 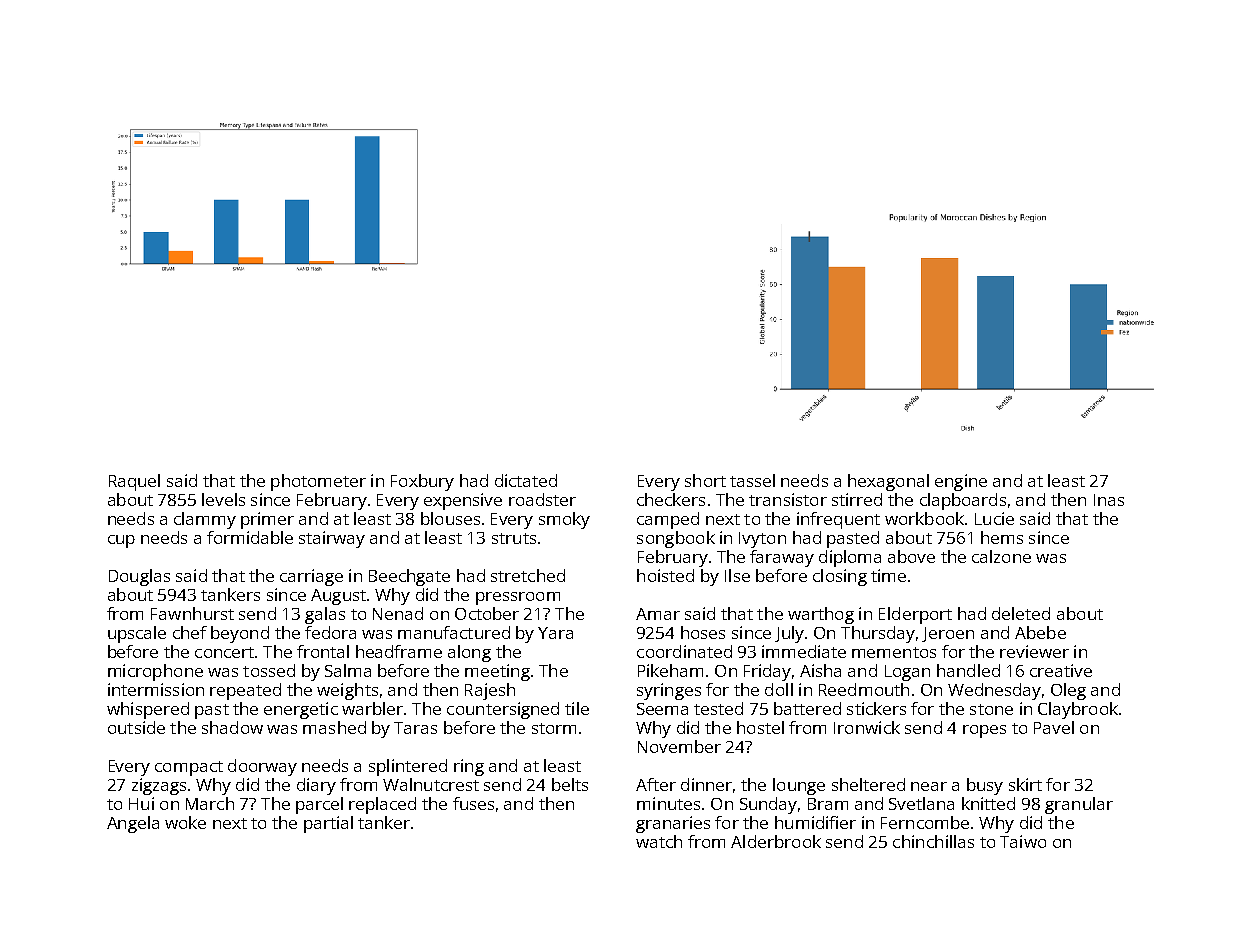 What do you see at coordinates (994, 518) in the page?
I see `Lucie` at bounding box center [994, 518].
